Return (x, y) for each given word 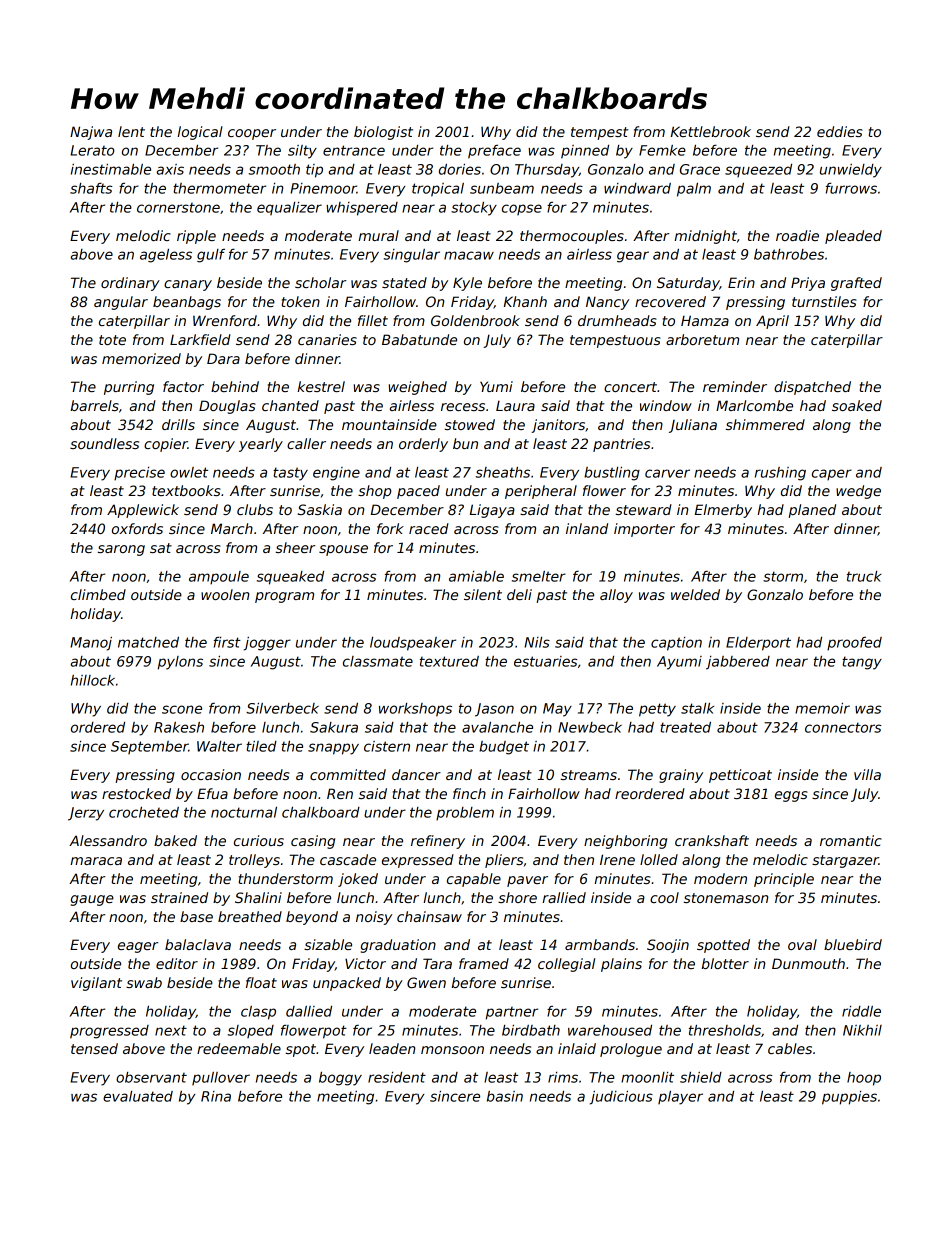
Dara (223, 358)
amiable (476, 576)
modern (720, 878)
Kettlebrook (711, 131)
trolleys (254, 861)
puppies (849, 1098)
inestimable (111, 169)
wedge (858, 492)
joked (358, 880)
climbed (98, 594)
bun (465, 443)
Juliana (693, 426)
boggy (340, 1079)
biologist (383, 133)
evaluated (138, 1096)
